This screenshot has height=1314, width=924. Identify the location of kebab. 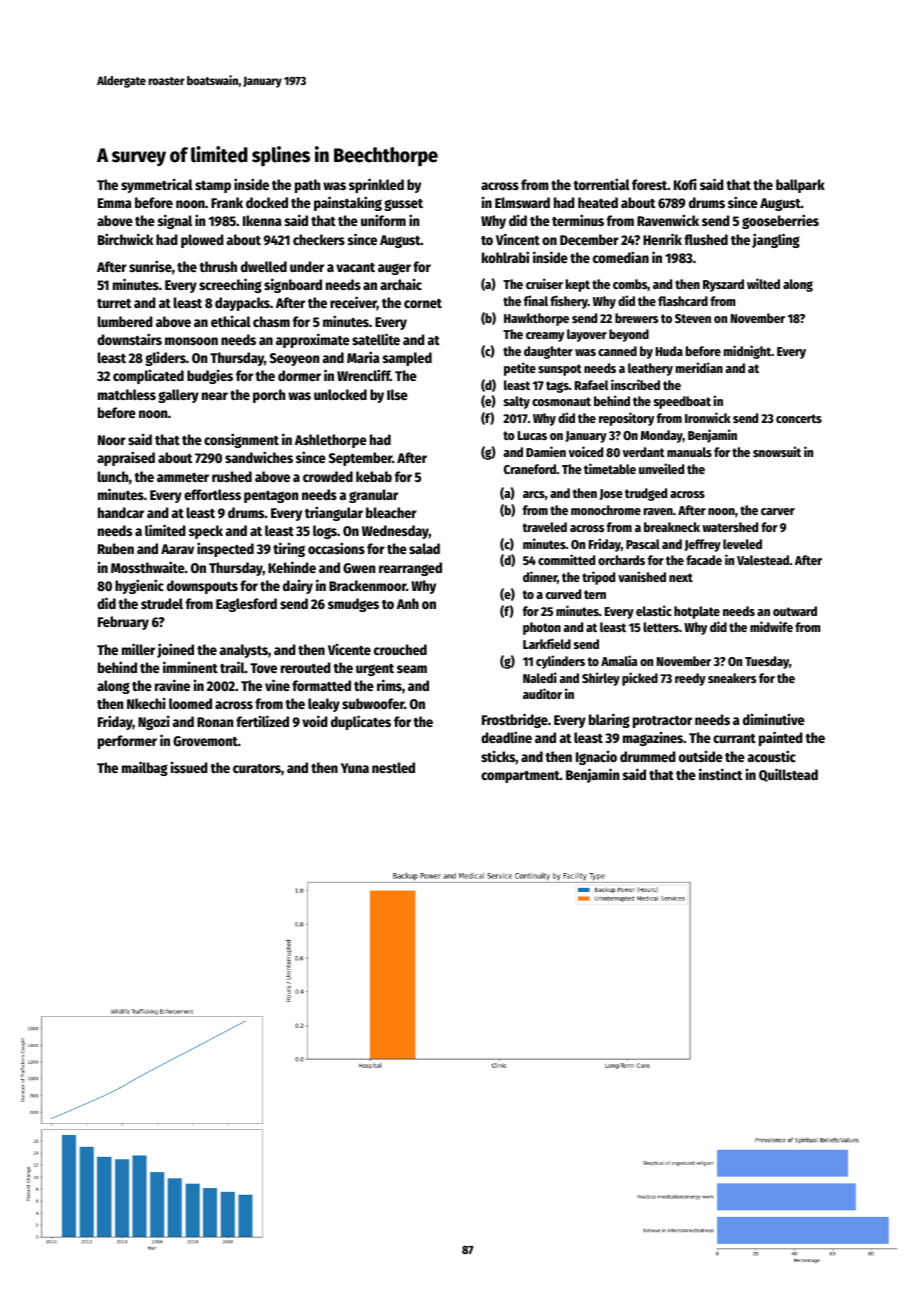
(374, 476).
